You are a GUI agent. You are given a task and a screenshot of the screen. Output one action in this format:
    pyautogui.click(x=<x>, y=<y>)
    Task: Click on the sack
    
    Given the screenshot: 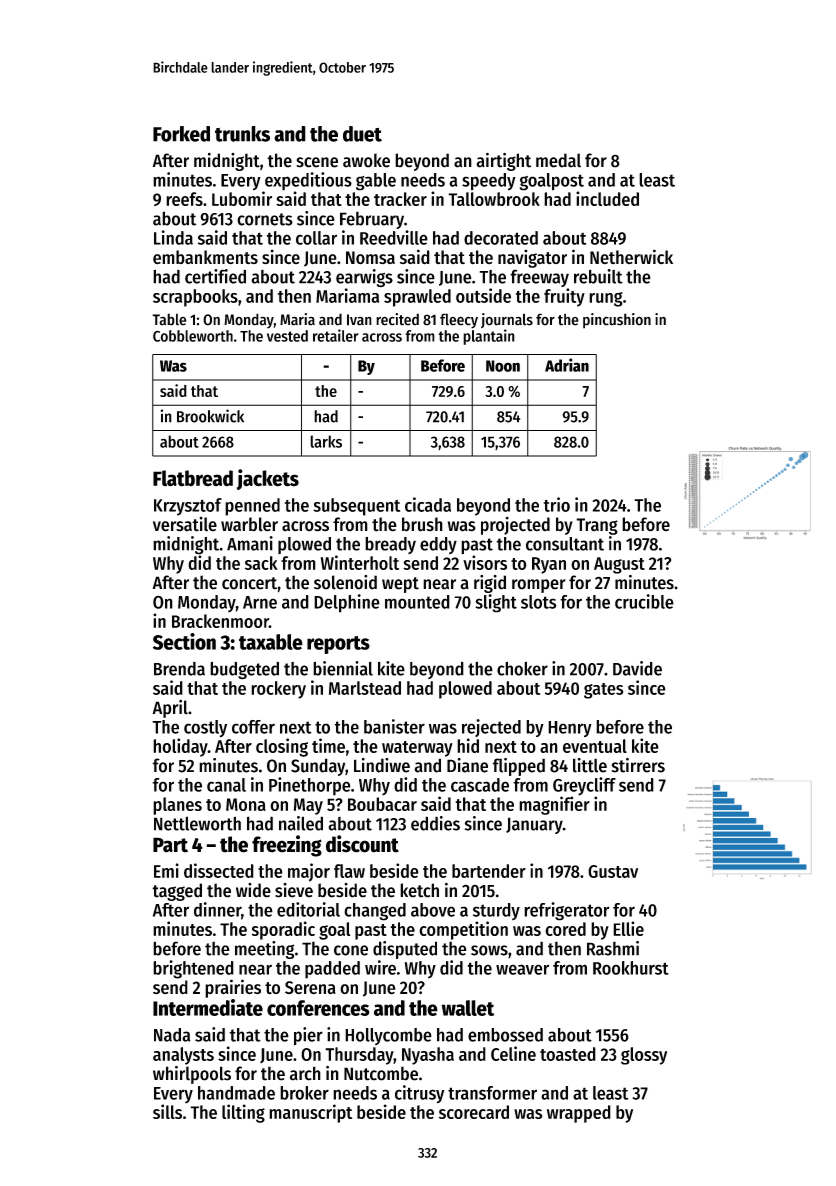 What is the action you would take?
    pyautogui.click(x=261, y=563)
